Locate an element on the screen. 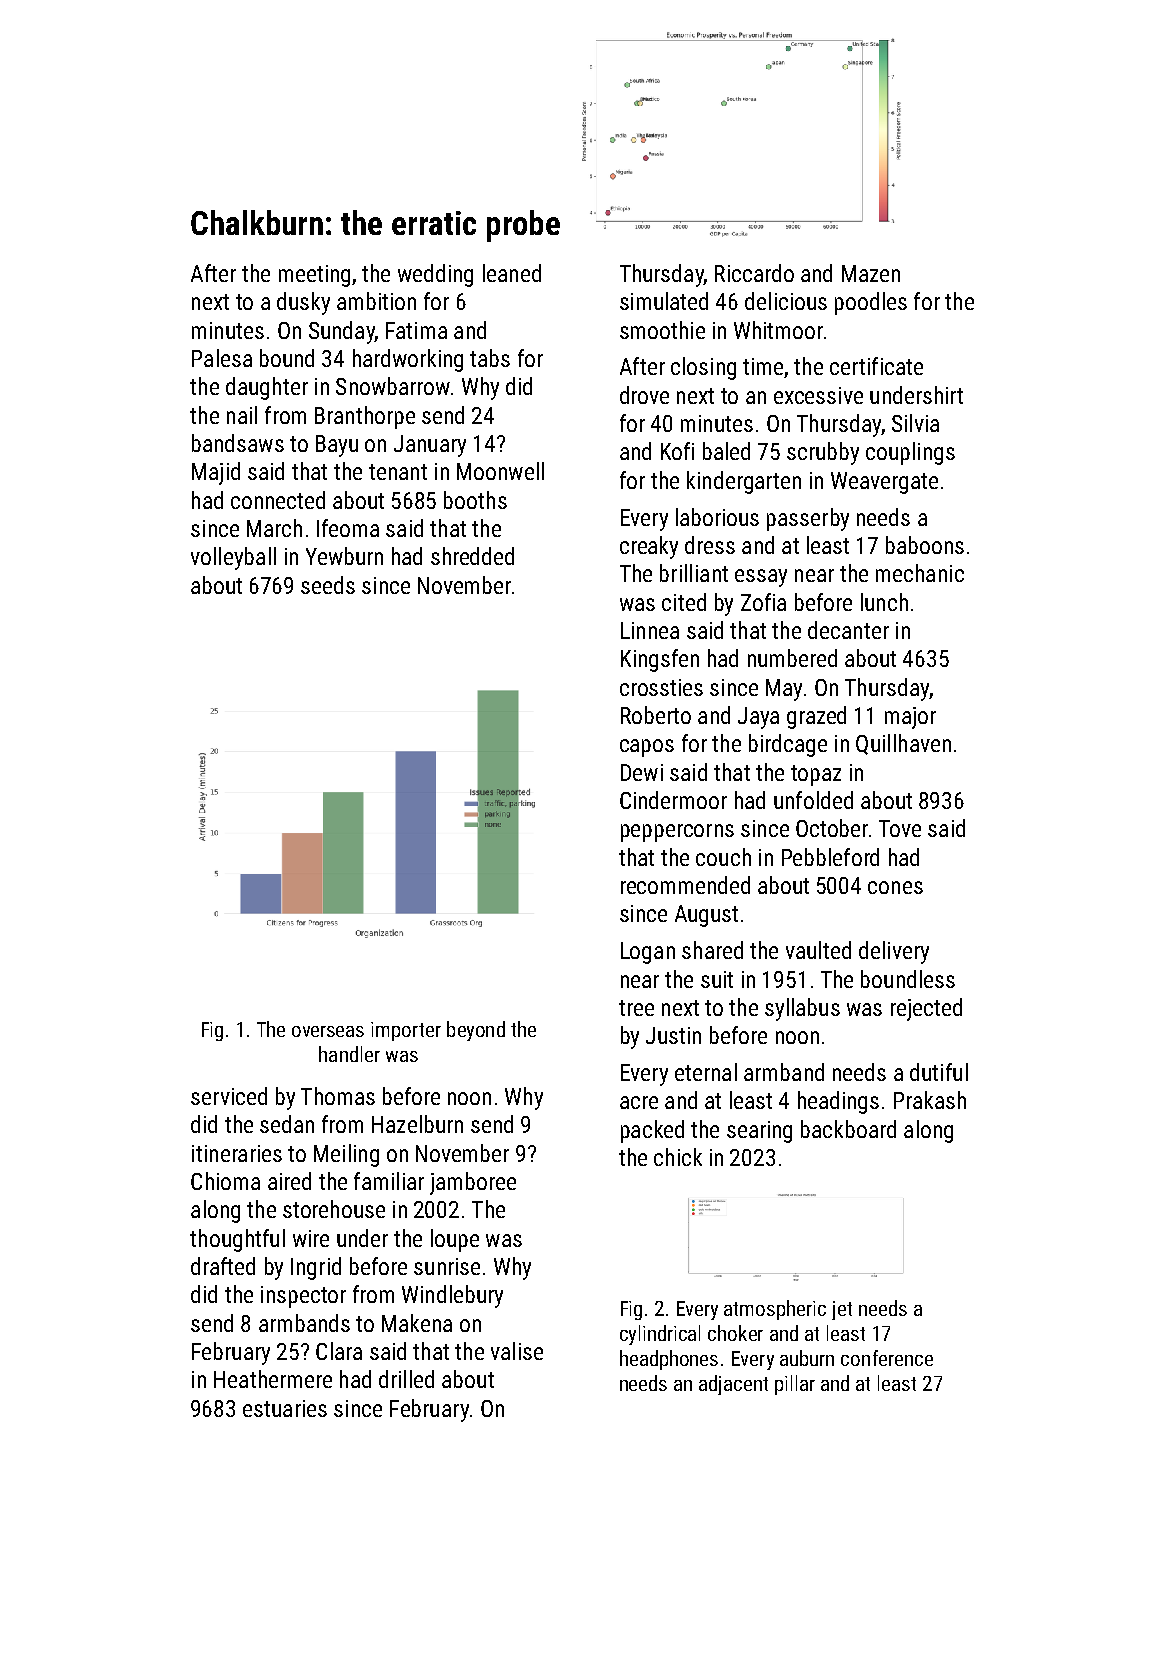 This screenshot has width=1165, height=1654. Makena is located at coordinates (417, 1323).
